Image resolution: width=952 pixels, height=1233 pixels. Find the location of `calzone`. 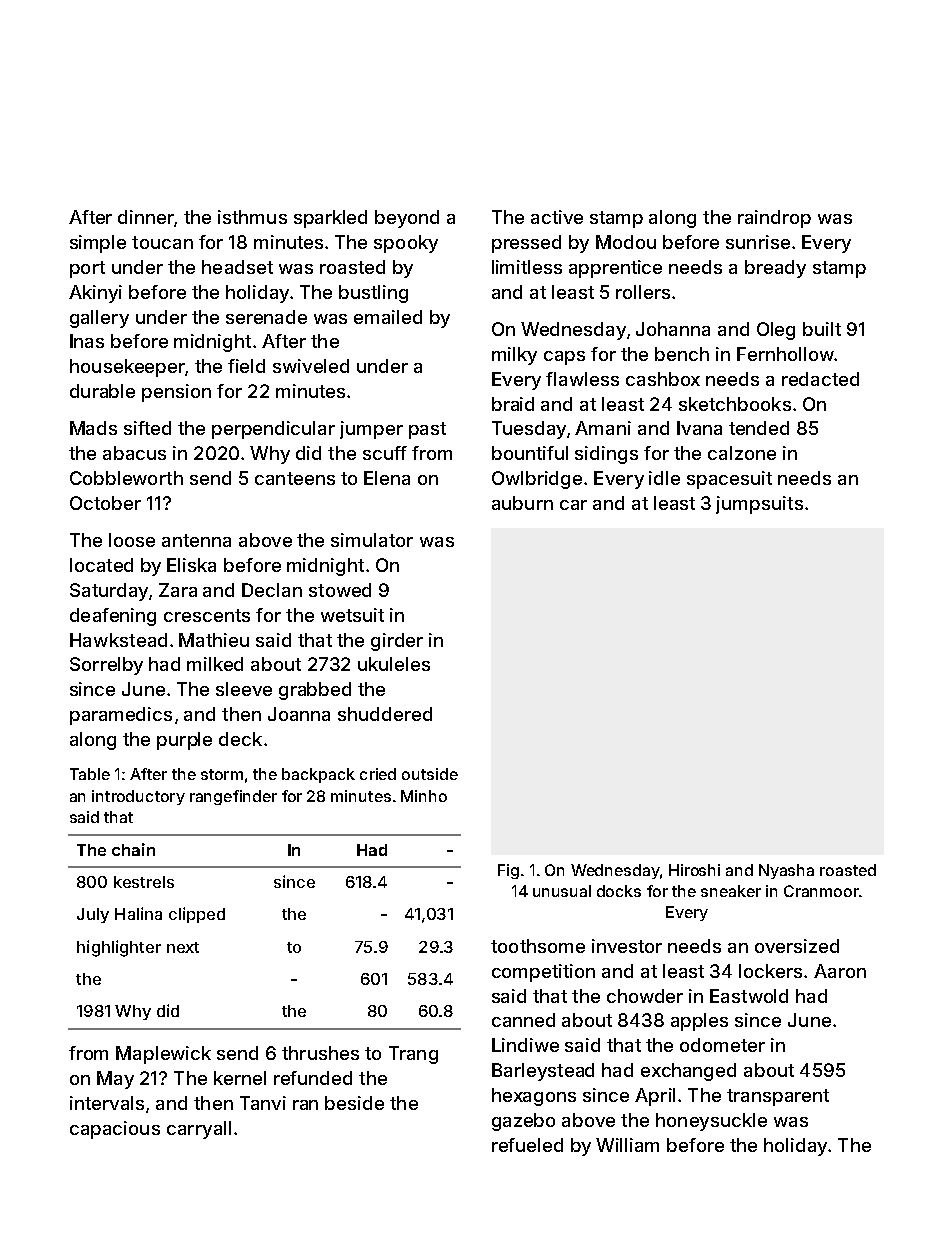

calzone is located at coordinates (742, 453).
